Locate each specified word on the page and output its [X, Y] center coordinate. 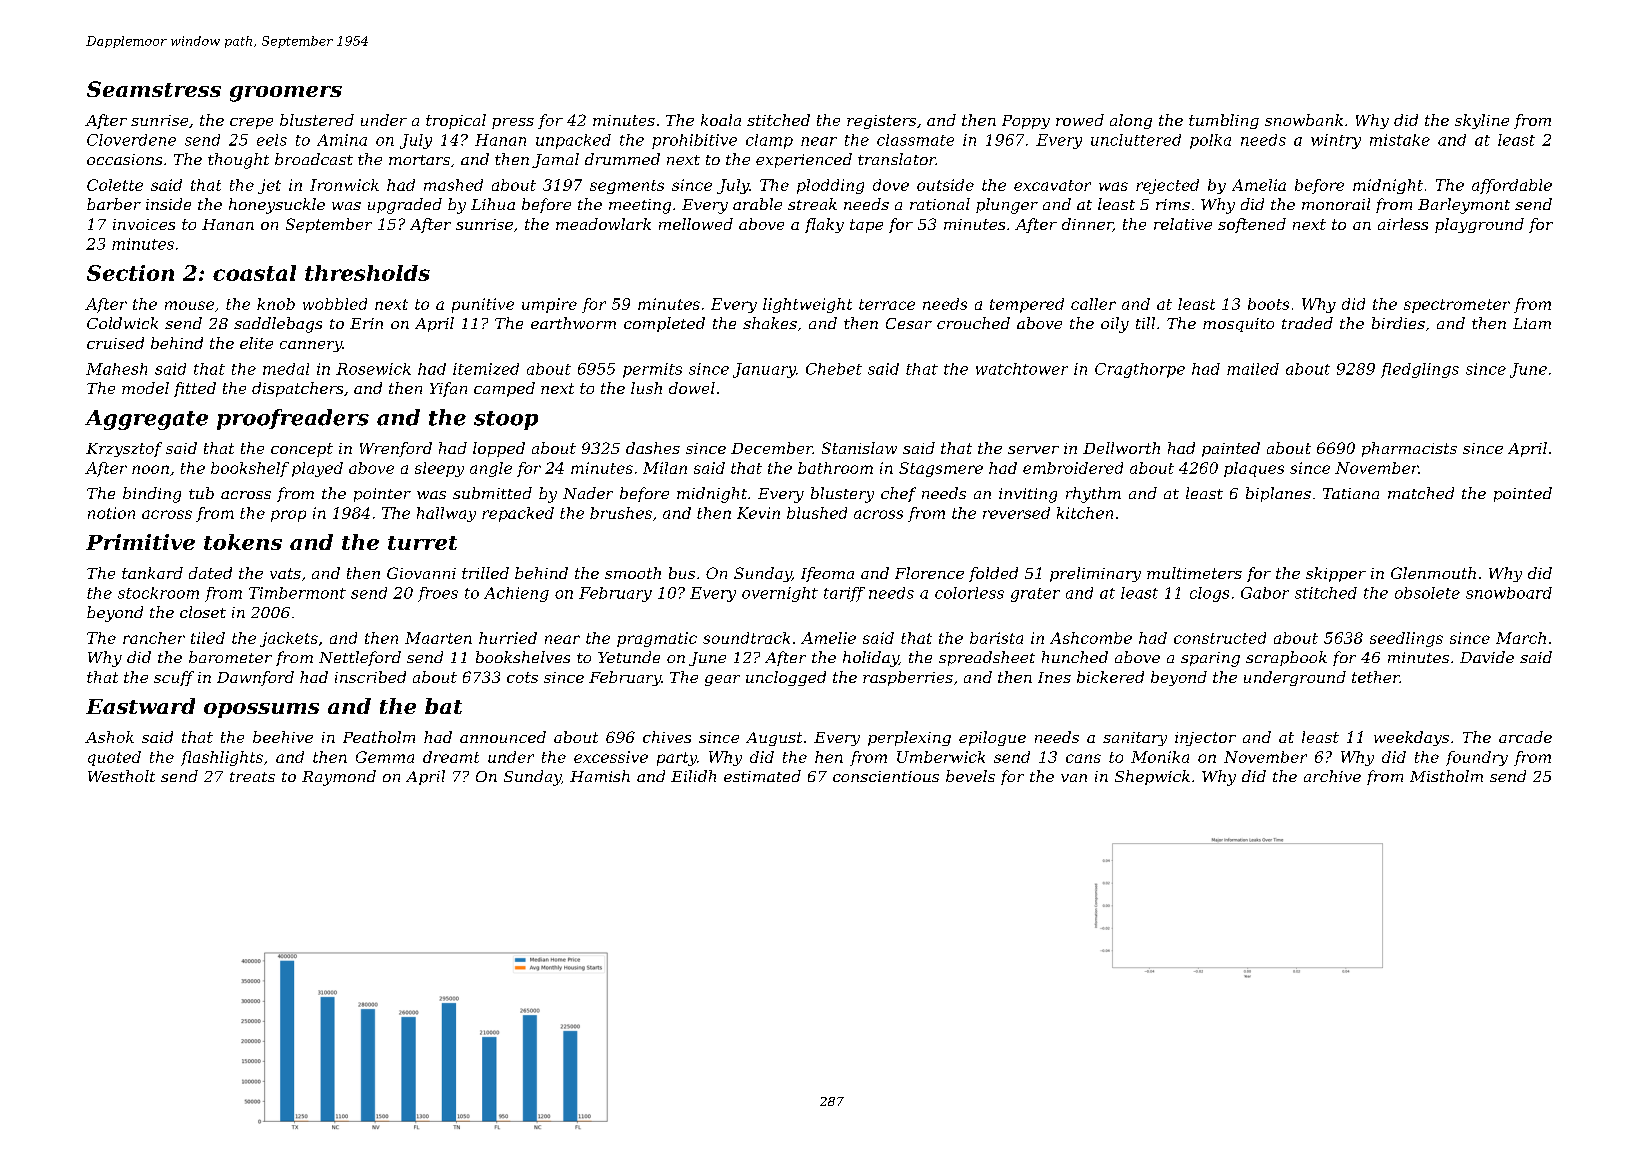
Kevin [758, 513]
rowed [1080, 120]
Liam [1532, 323]
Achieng [516, 594]
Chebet [834, 369]
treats [252, 777]
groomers [286, 94]
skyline [1482, 121]
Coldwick [122, 323]
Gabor [1265, 593]
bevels [970, 776]
